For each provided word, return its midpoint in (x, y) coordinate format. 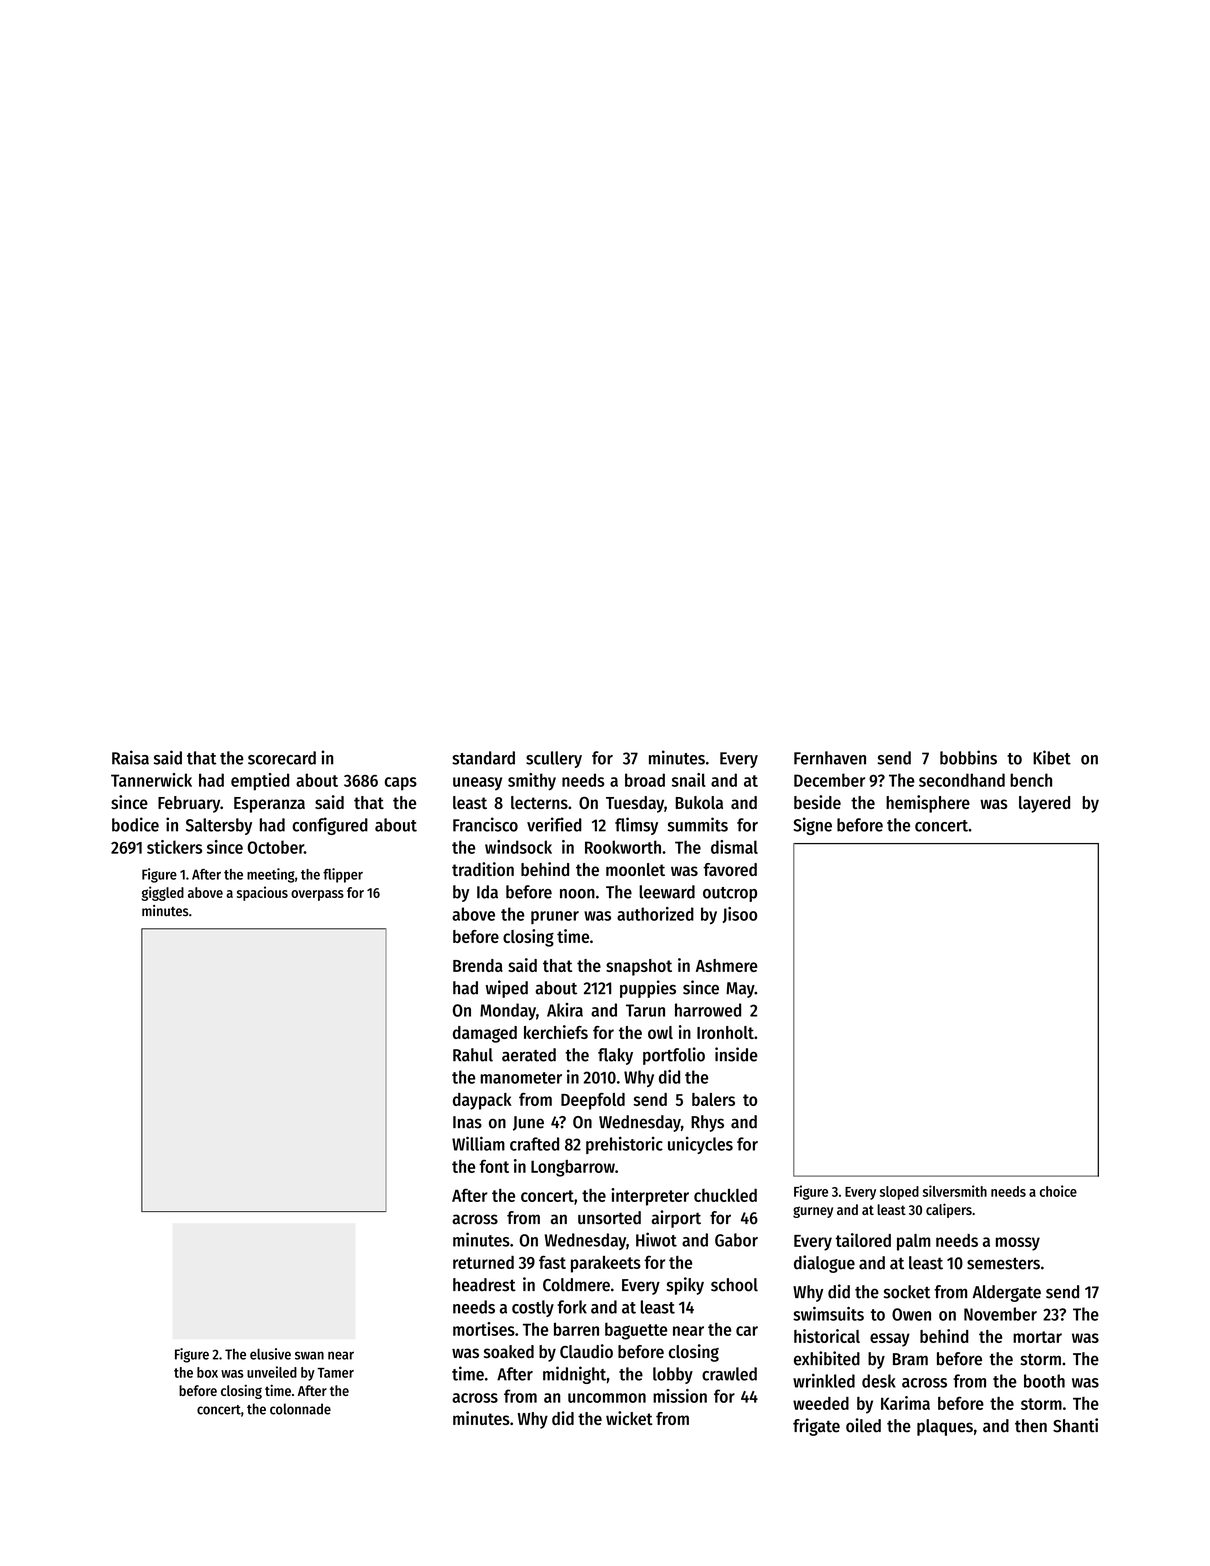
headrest (484, 1285)
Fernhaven (830, 758)
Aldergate (1006, 1293)
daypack (482, 1101)
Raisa (130, 757)
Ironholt (725, 1032)
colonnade (300, 1409)
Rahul (473, 1055)
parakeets (606, 1264)
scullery (554, 759)
